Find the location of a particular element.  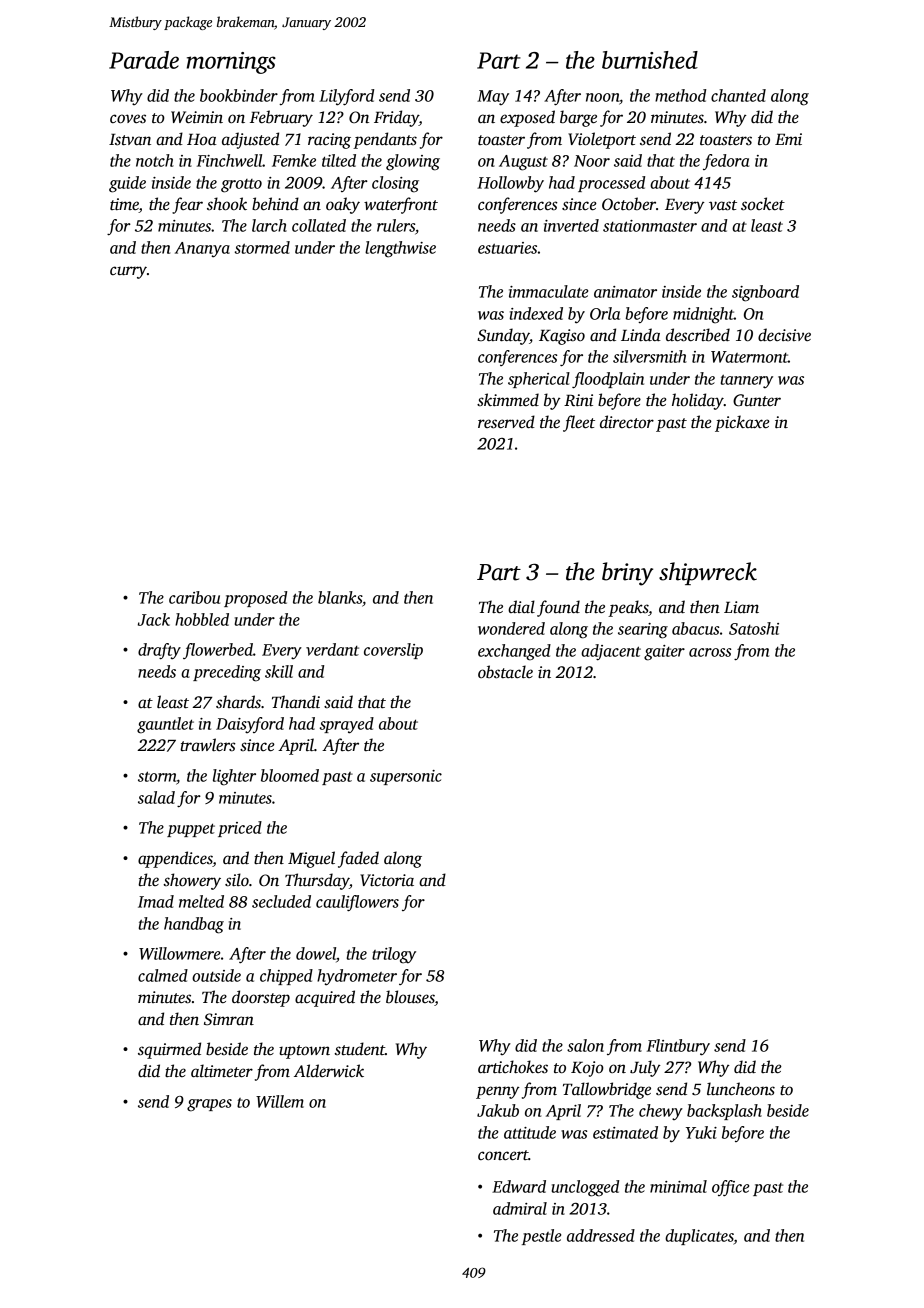

grapes is located at coordinates (209, 1105).
